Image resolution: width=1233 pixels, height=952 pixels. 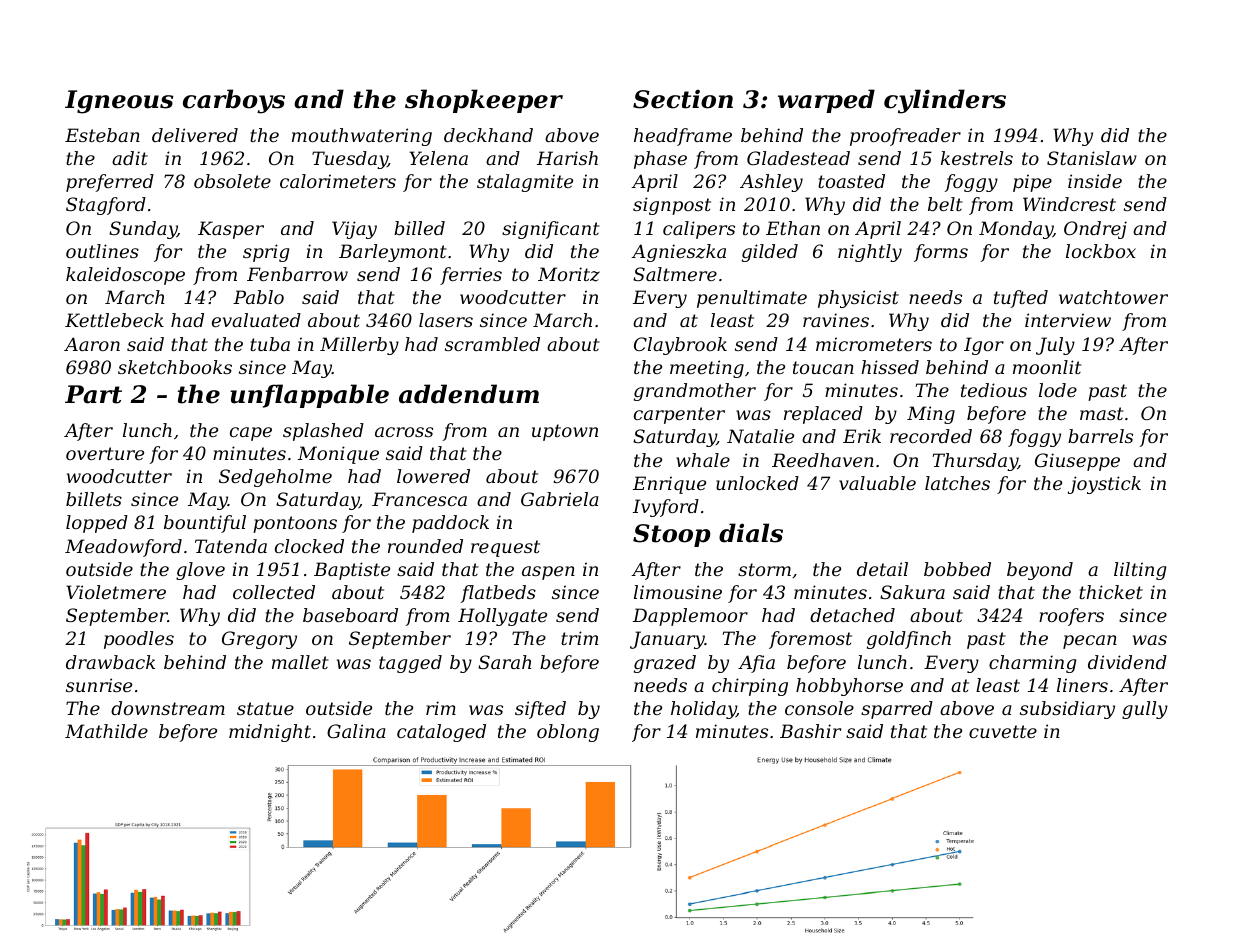 I want to click on downstream, so click(x=168, y=708).
